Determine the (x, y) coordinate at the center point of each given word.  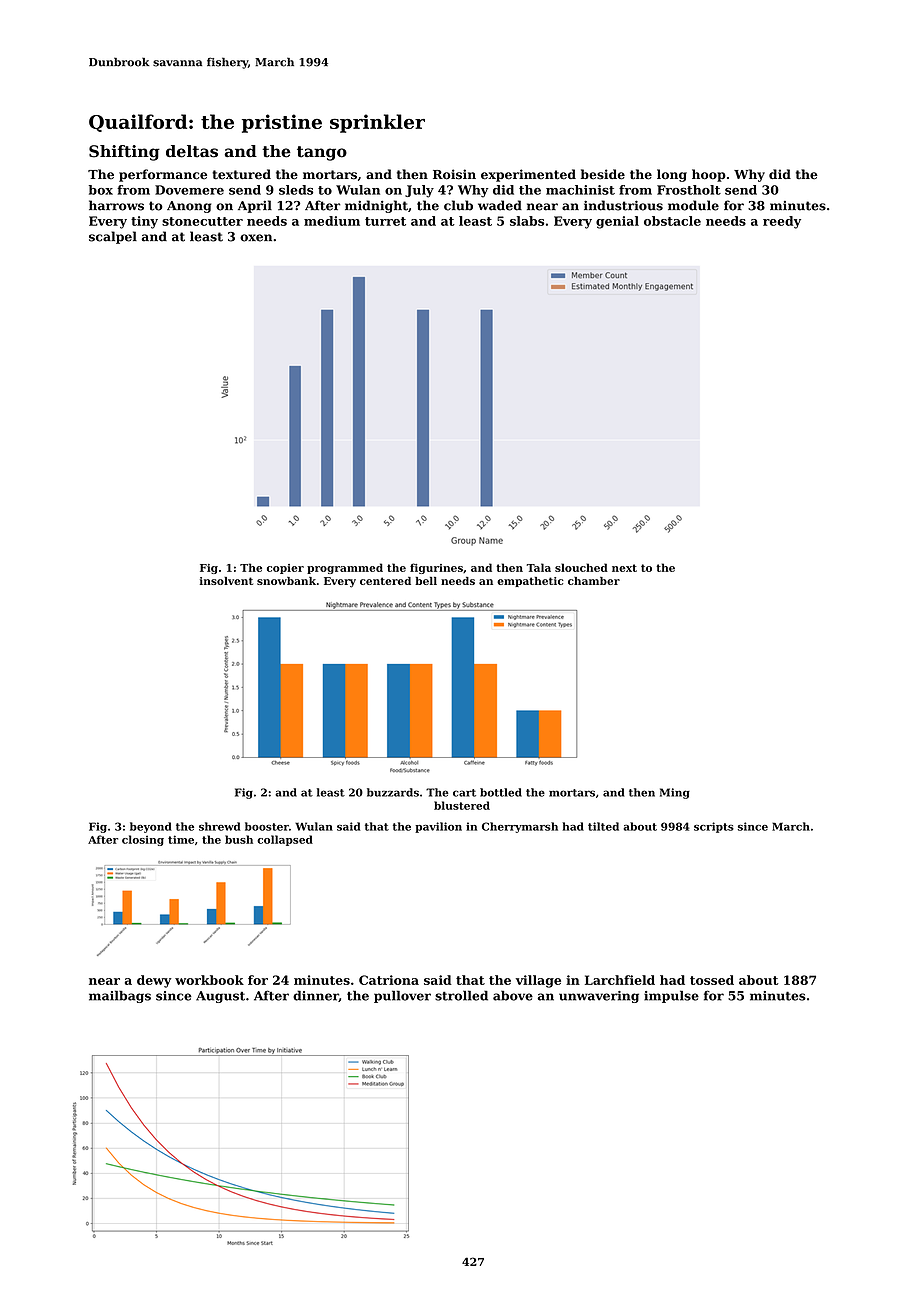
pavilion (438, 827)
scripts (714, 827)
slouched (581, 567)
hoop (709, 175)
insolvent (226, 581)
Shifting (124, 153)
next (624, 568)
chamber (594, 581)
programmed (345, 568)
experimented (528, 175)
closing (143, 840)
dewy (154, 981)
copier (285, 569)
